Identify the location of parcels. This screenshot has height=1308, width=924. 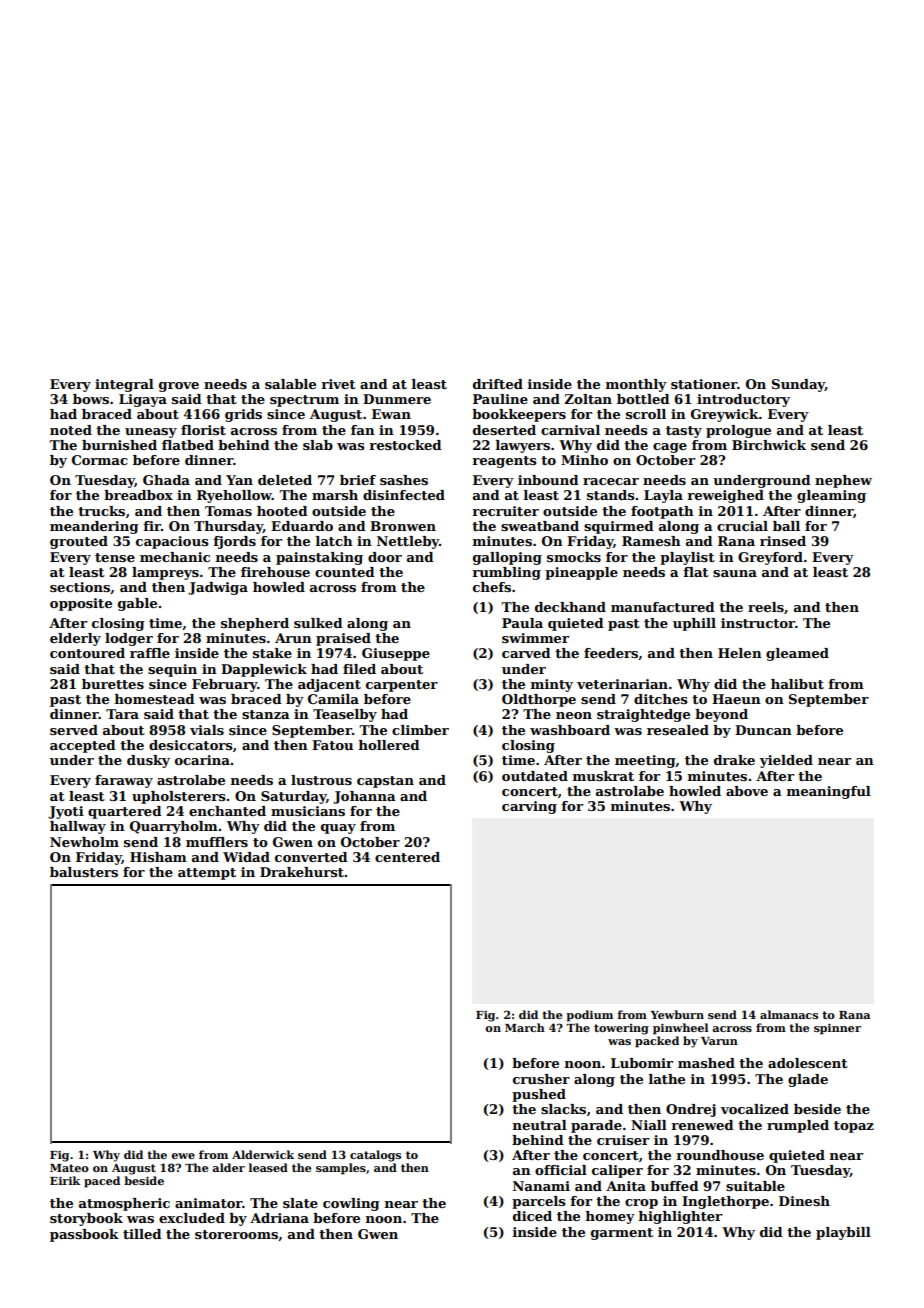
(538, 1202).
